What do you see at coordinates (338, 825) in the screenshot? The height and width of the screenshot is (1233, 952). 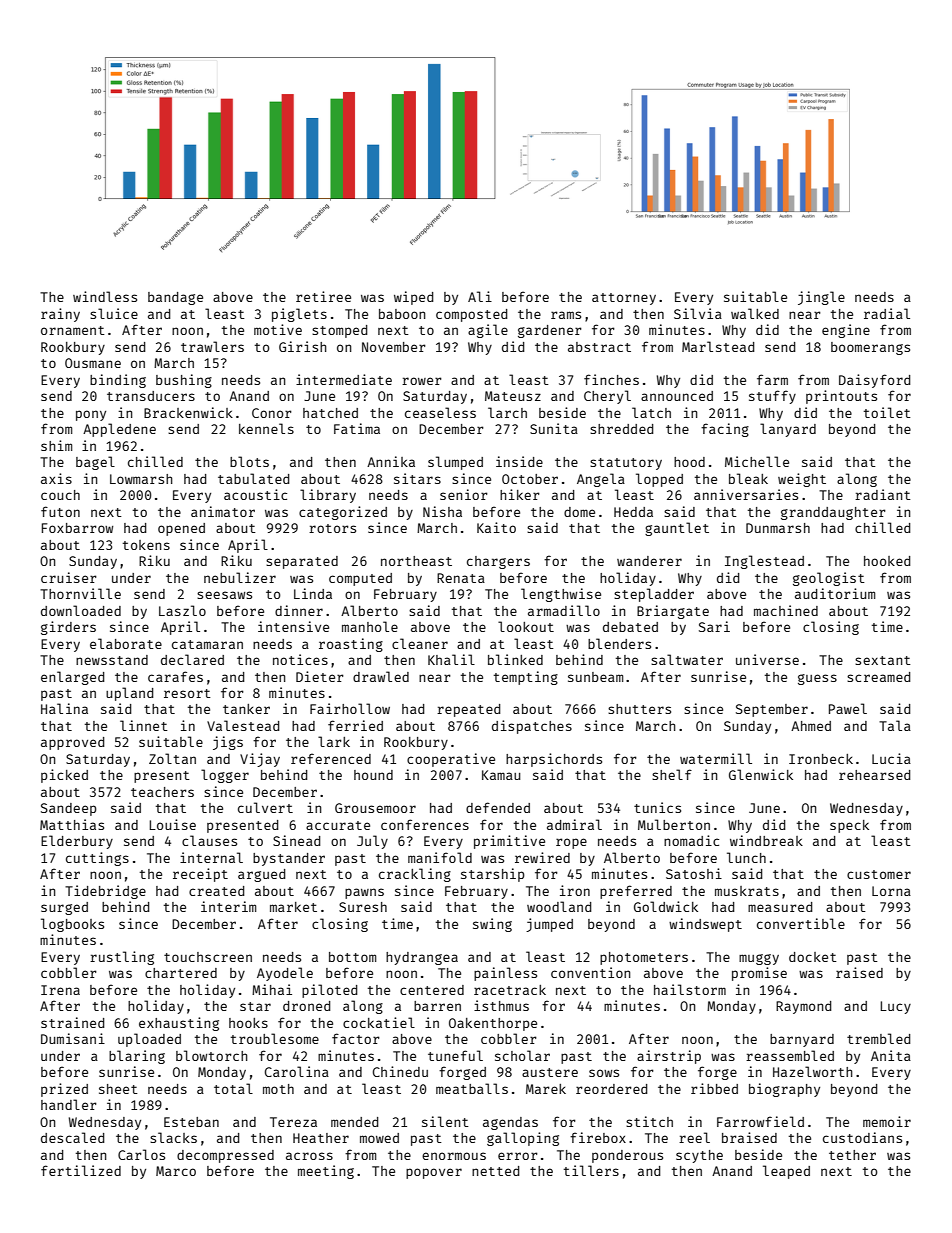 I see `accurate` at bounding box center [338, 825].
